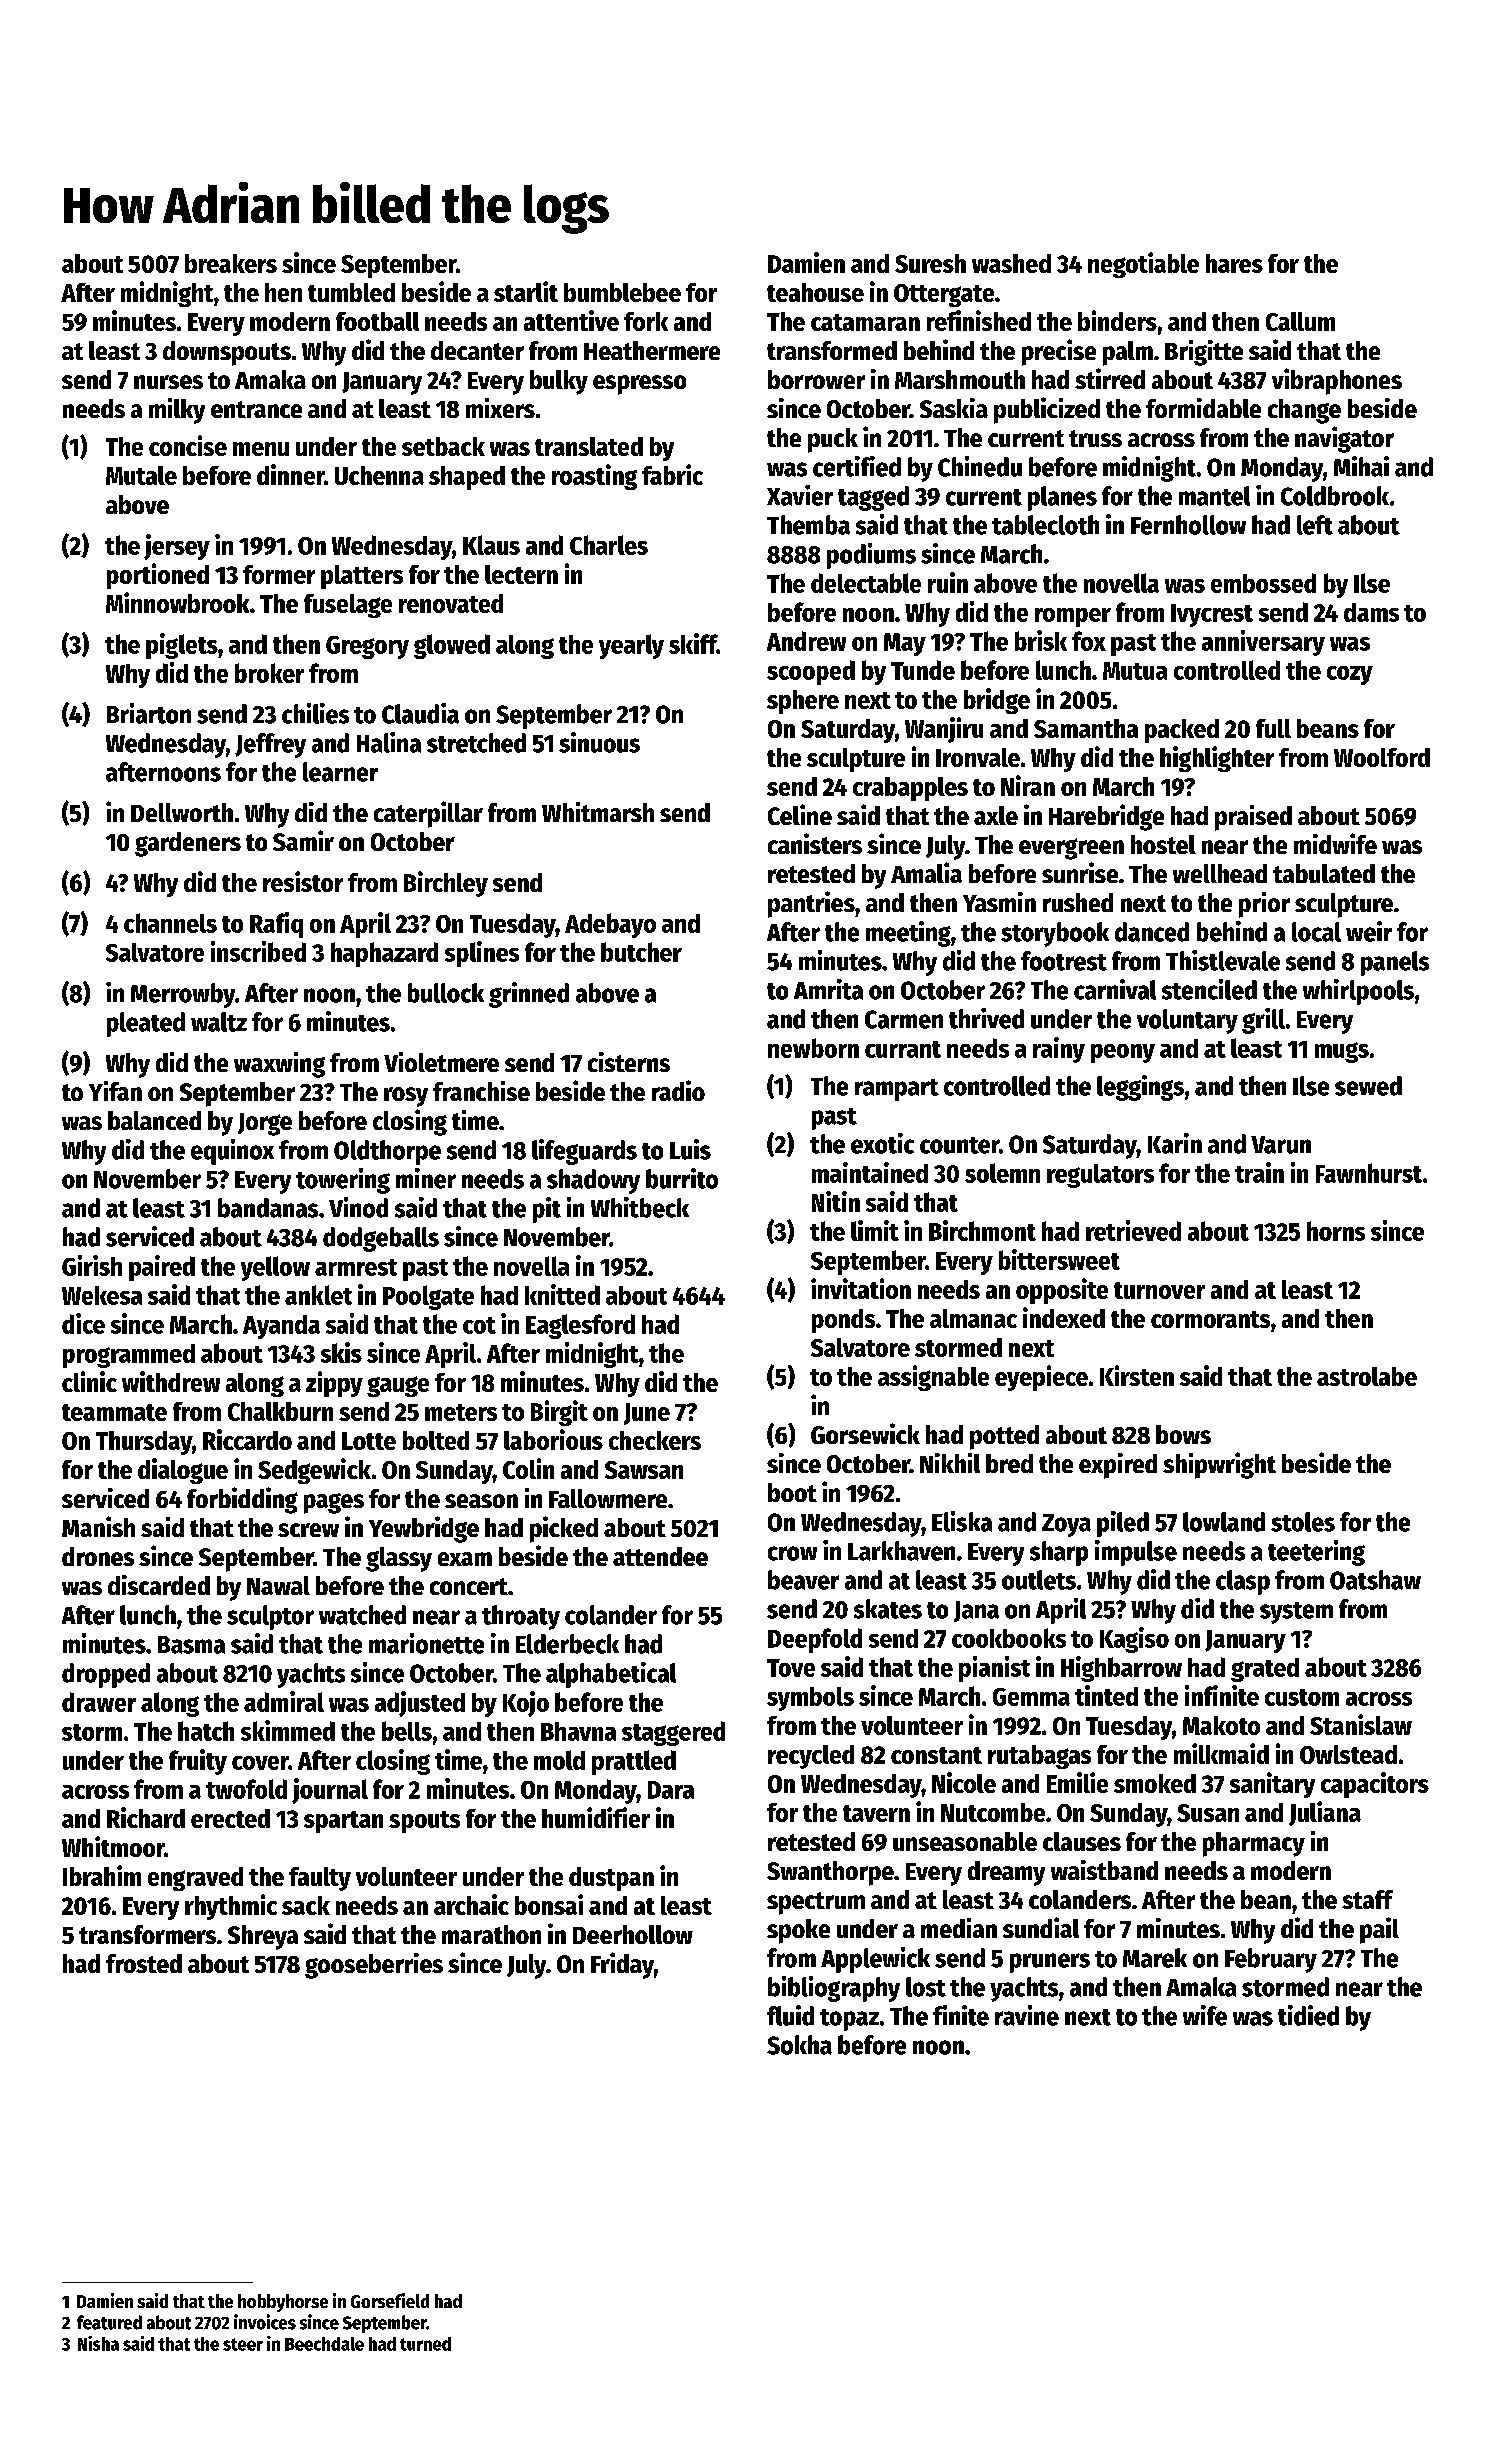  I want to click on portioned, so click(158, 576).
